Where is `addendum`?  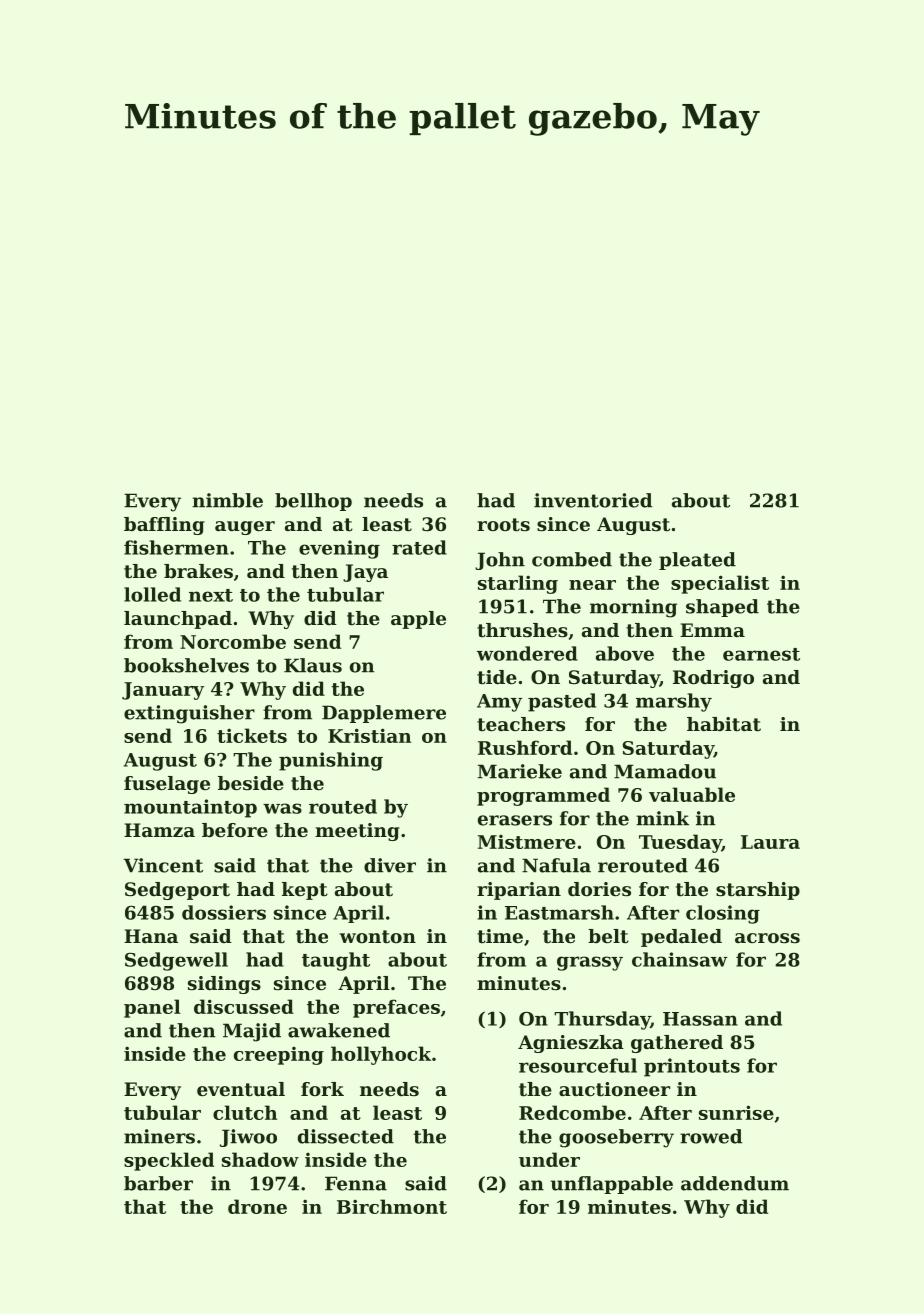 addendum is located at coordinates (735, 1183).
